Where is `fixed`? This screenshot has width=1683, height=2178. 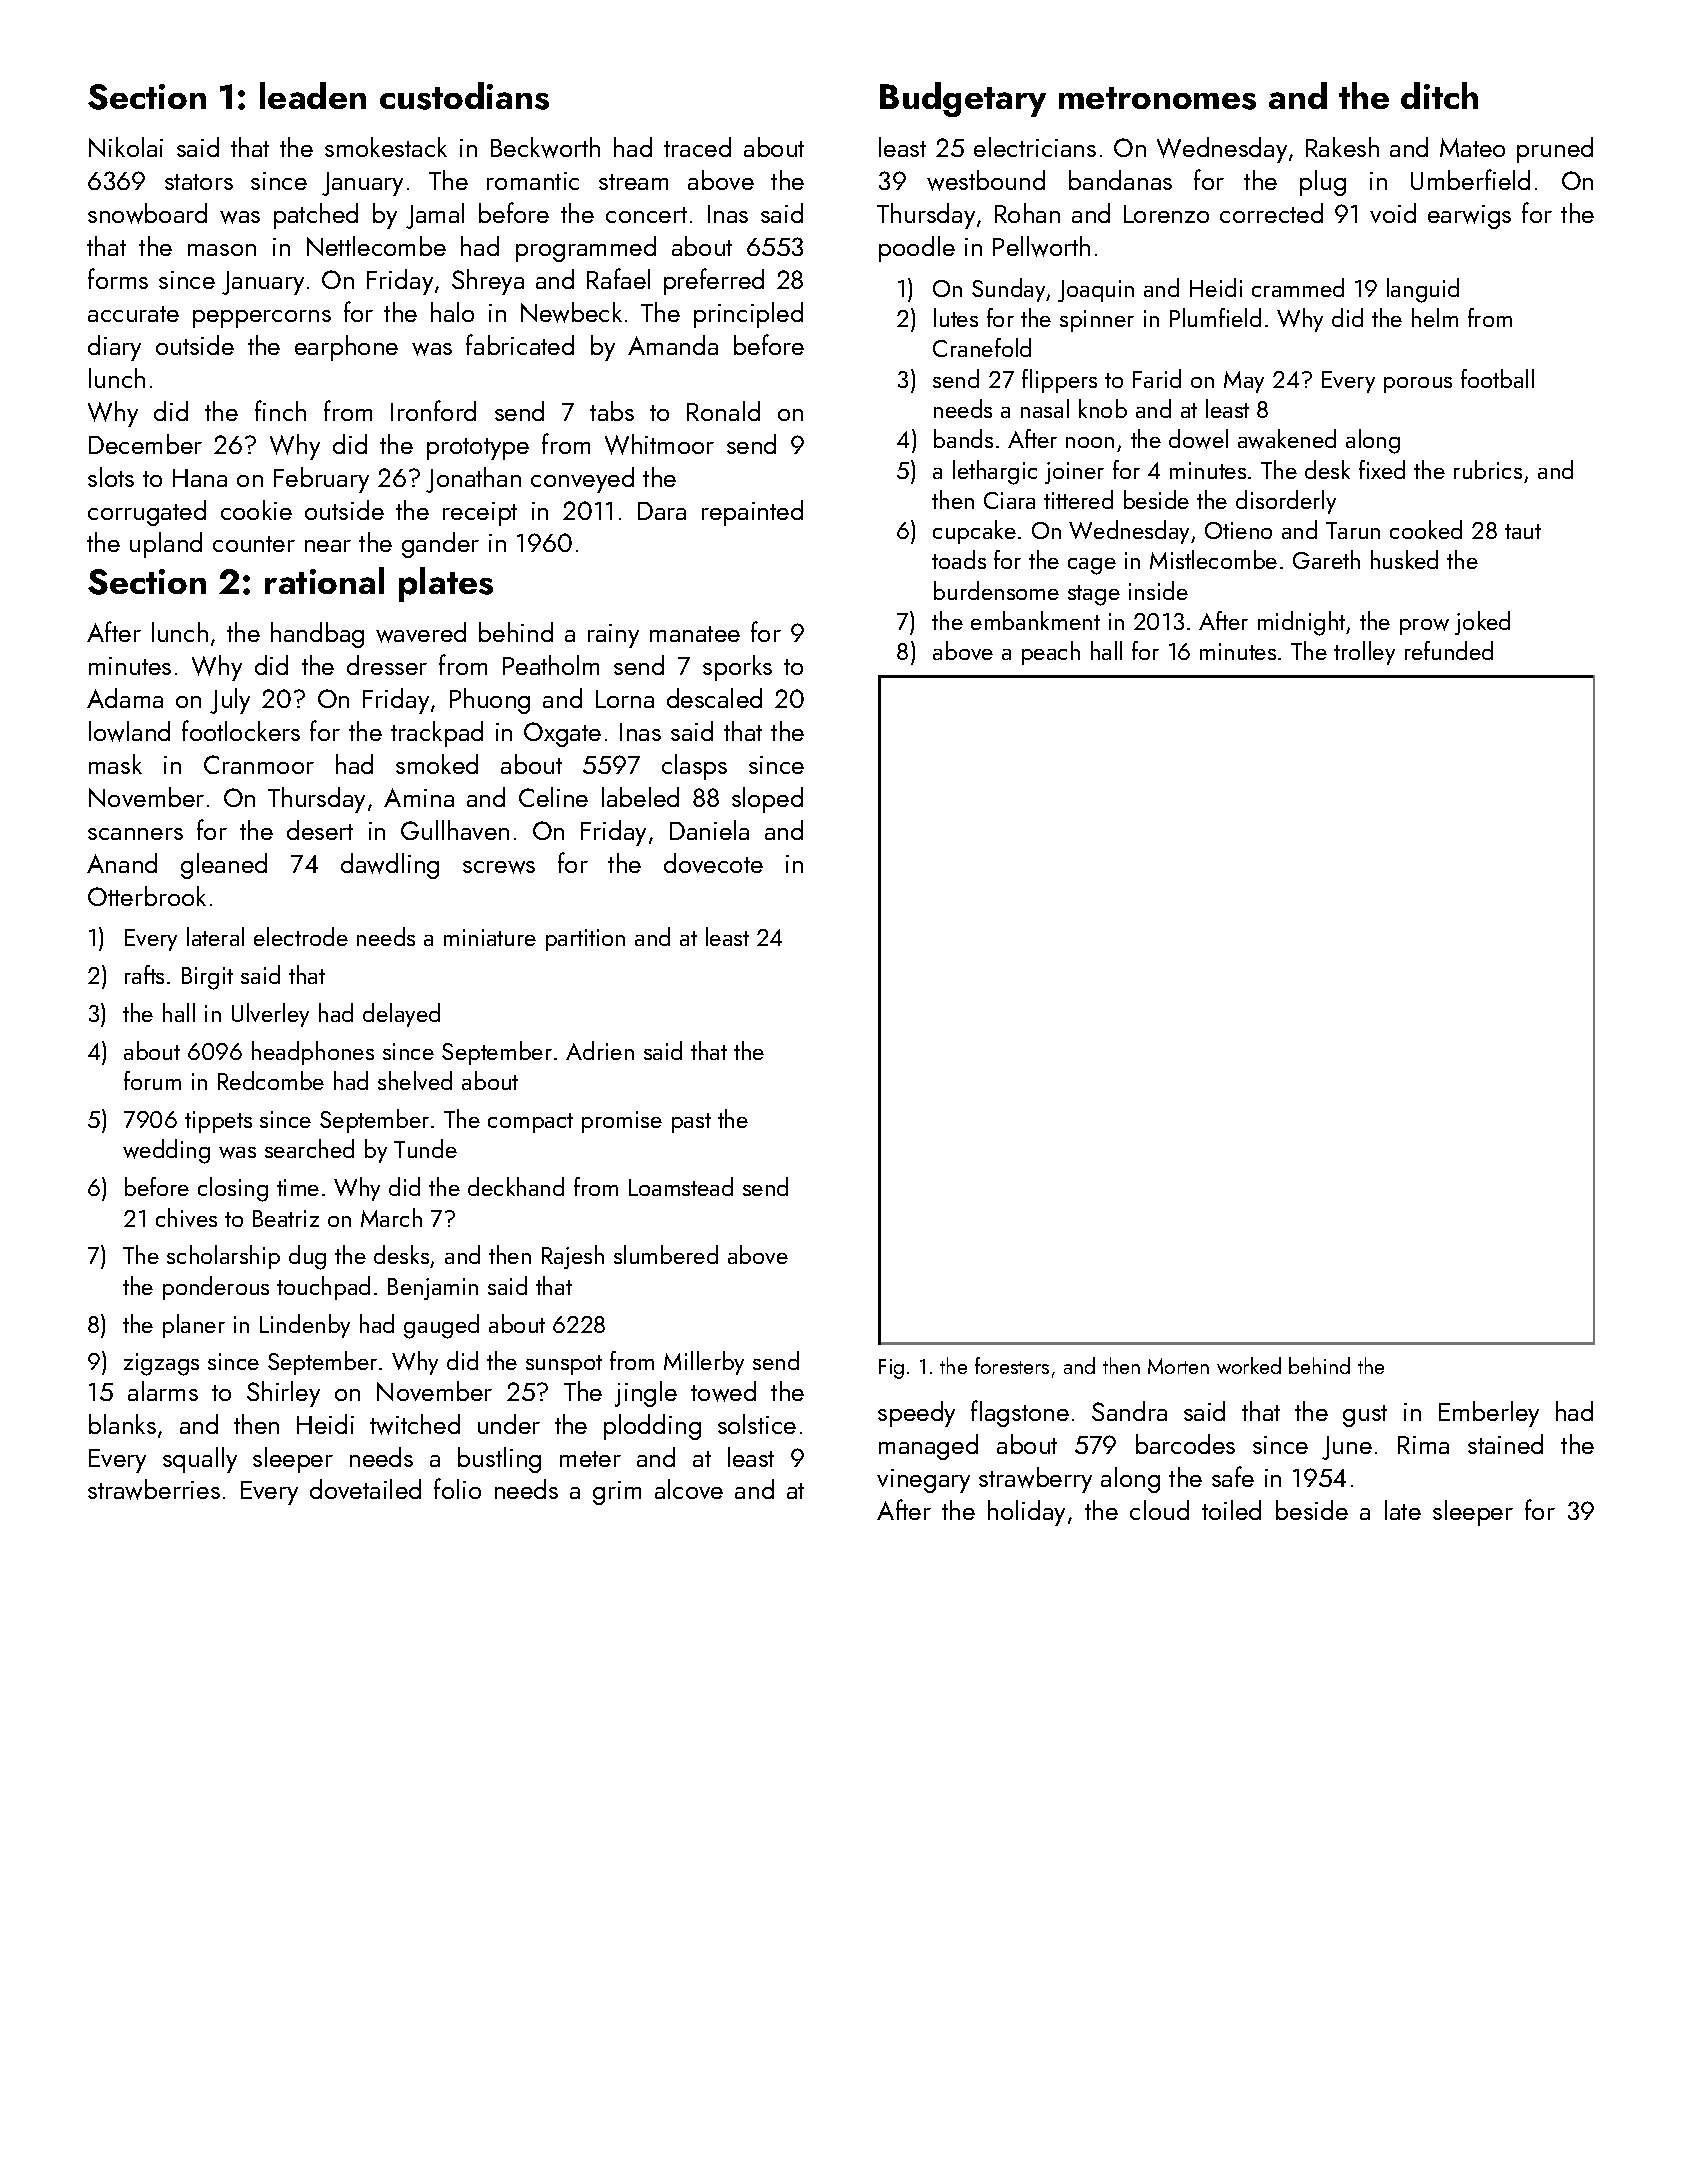
fixed is located at coordinates (1382, 469).
